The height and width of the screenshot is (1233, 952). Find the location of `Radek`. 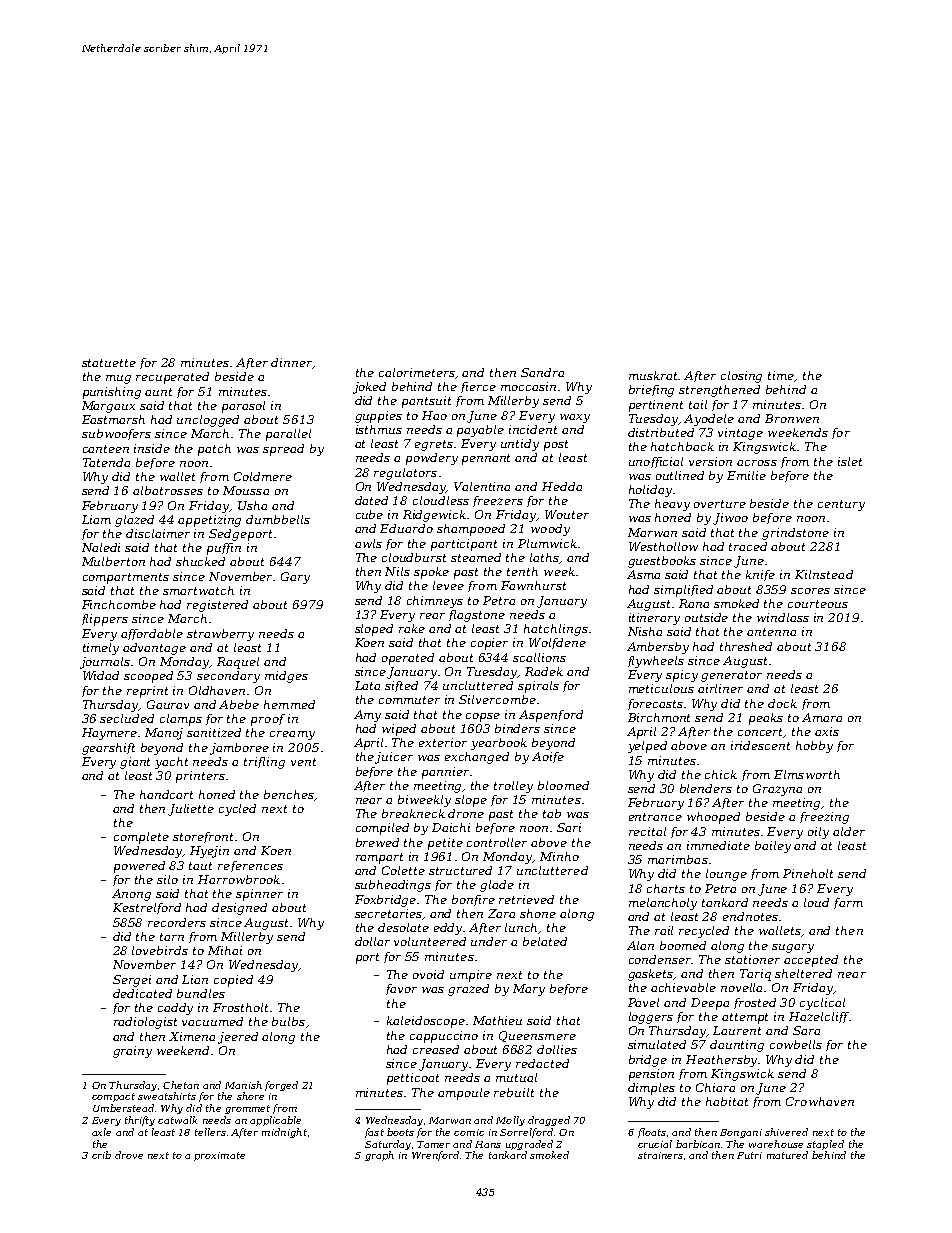

Radek is located at coordinates (544, 671).
